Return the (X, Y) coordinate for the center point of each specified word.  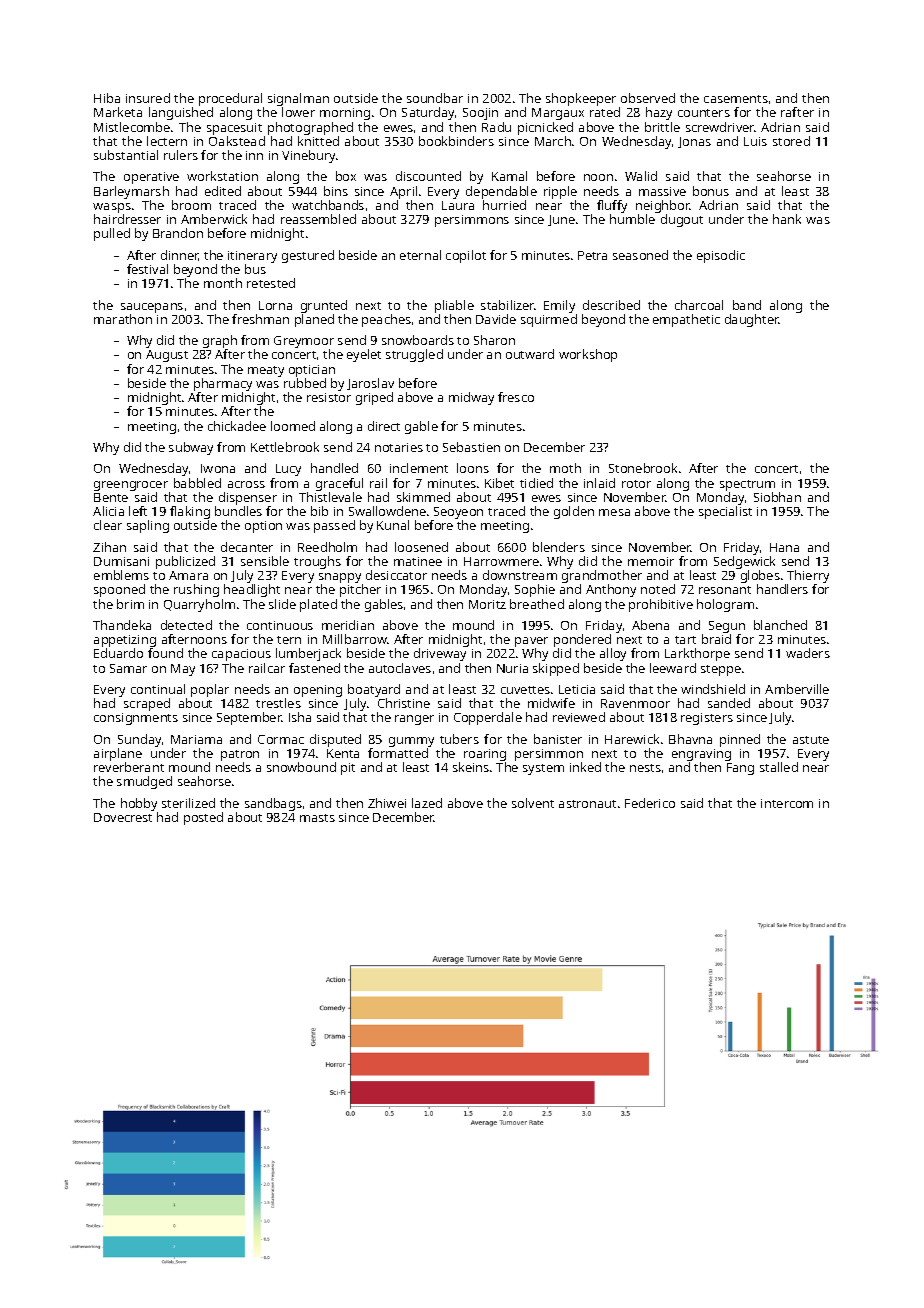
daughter (752, 320)
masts (317, 818)
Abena (650, 625)
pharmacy (223, 384)
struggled (414, 355)
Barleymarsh (131, 192)
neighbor (663, 206)
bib (319, 511)
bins (336, 191)
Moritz (487, 604)
